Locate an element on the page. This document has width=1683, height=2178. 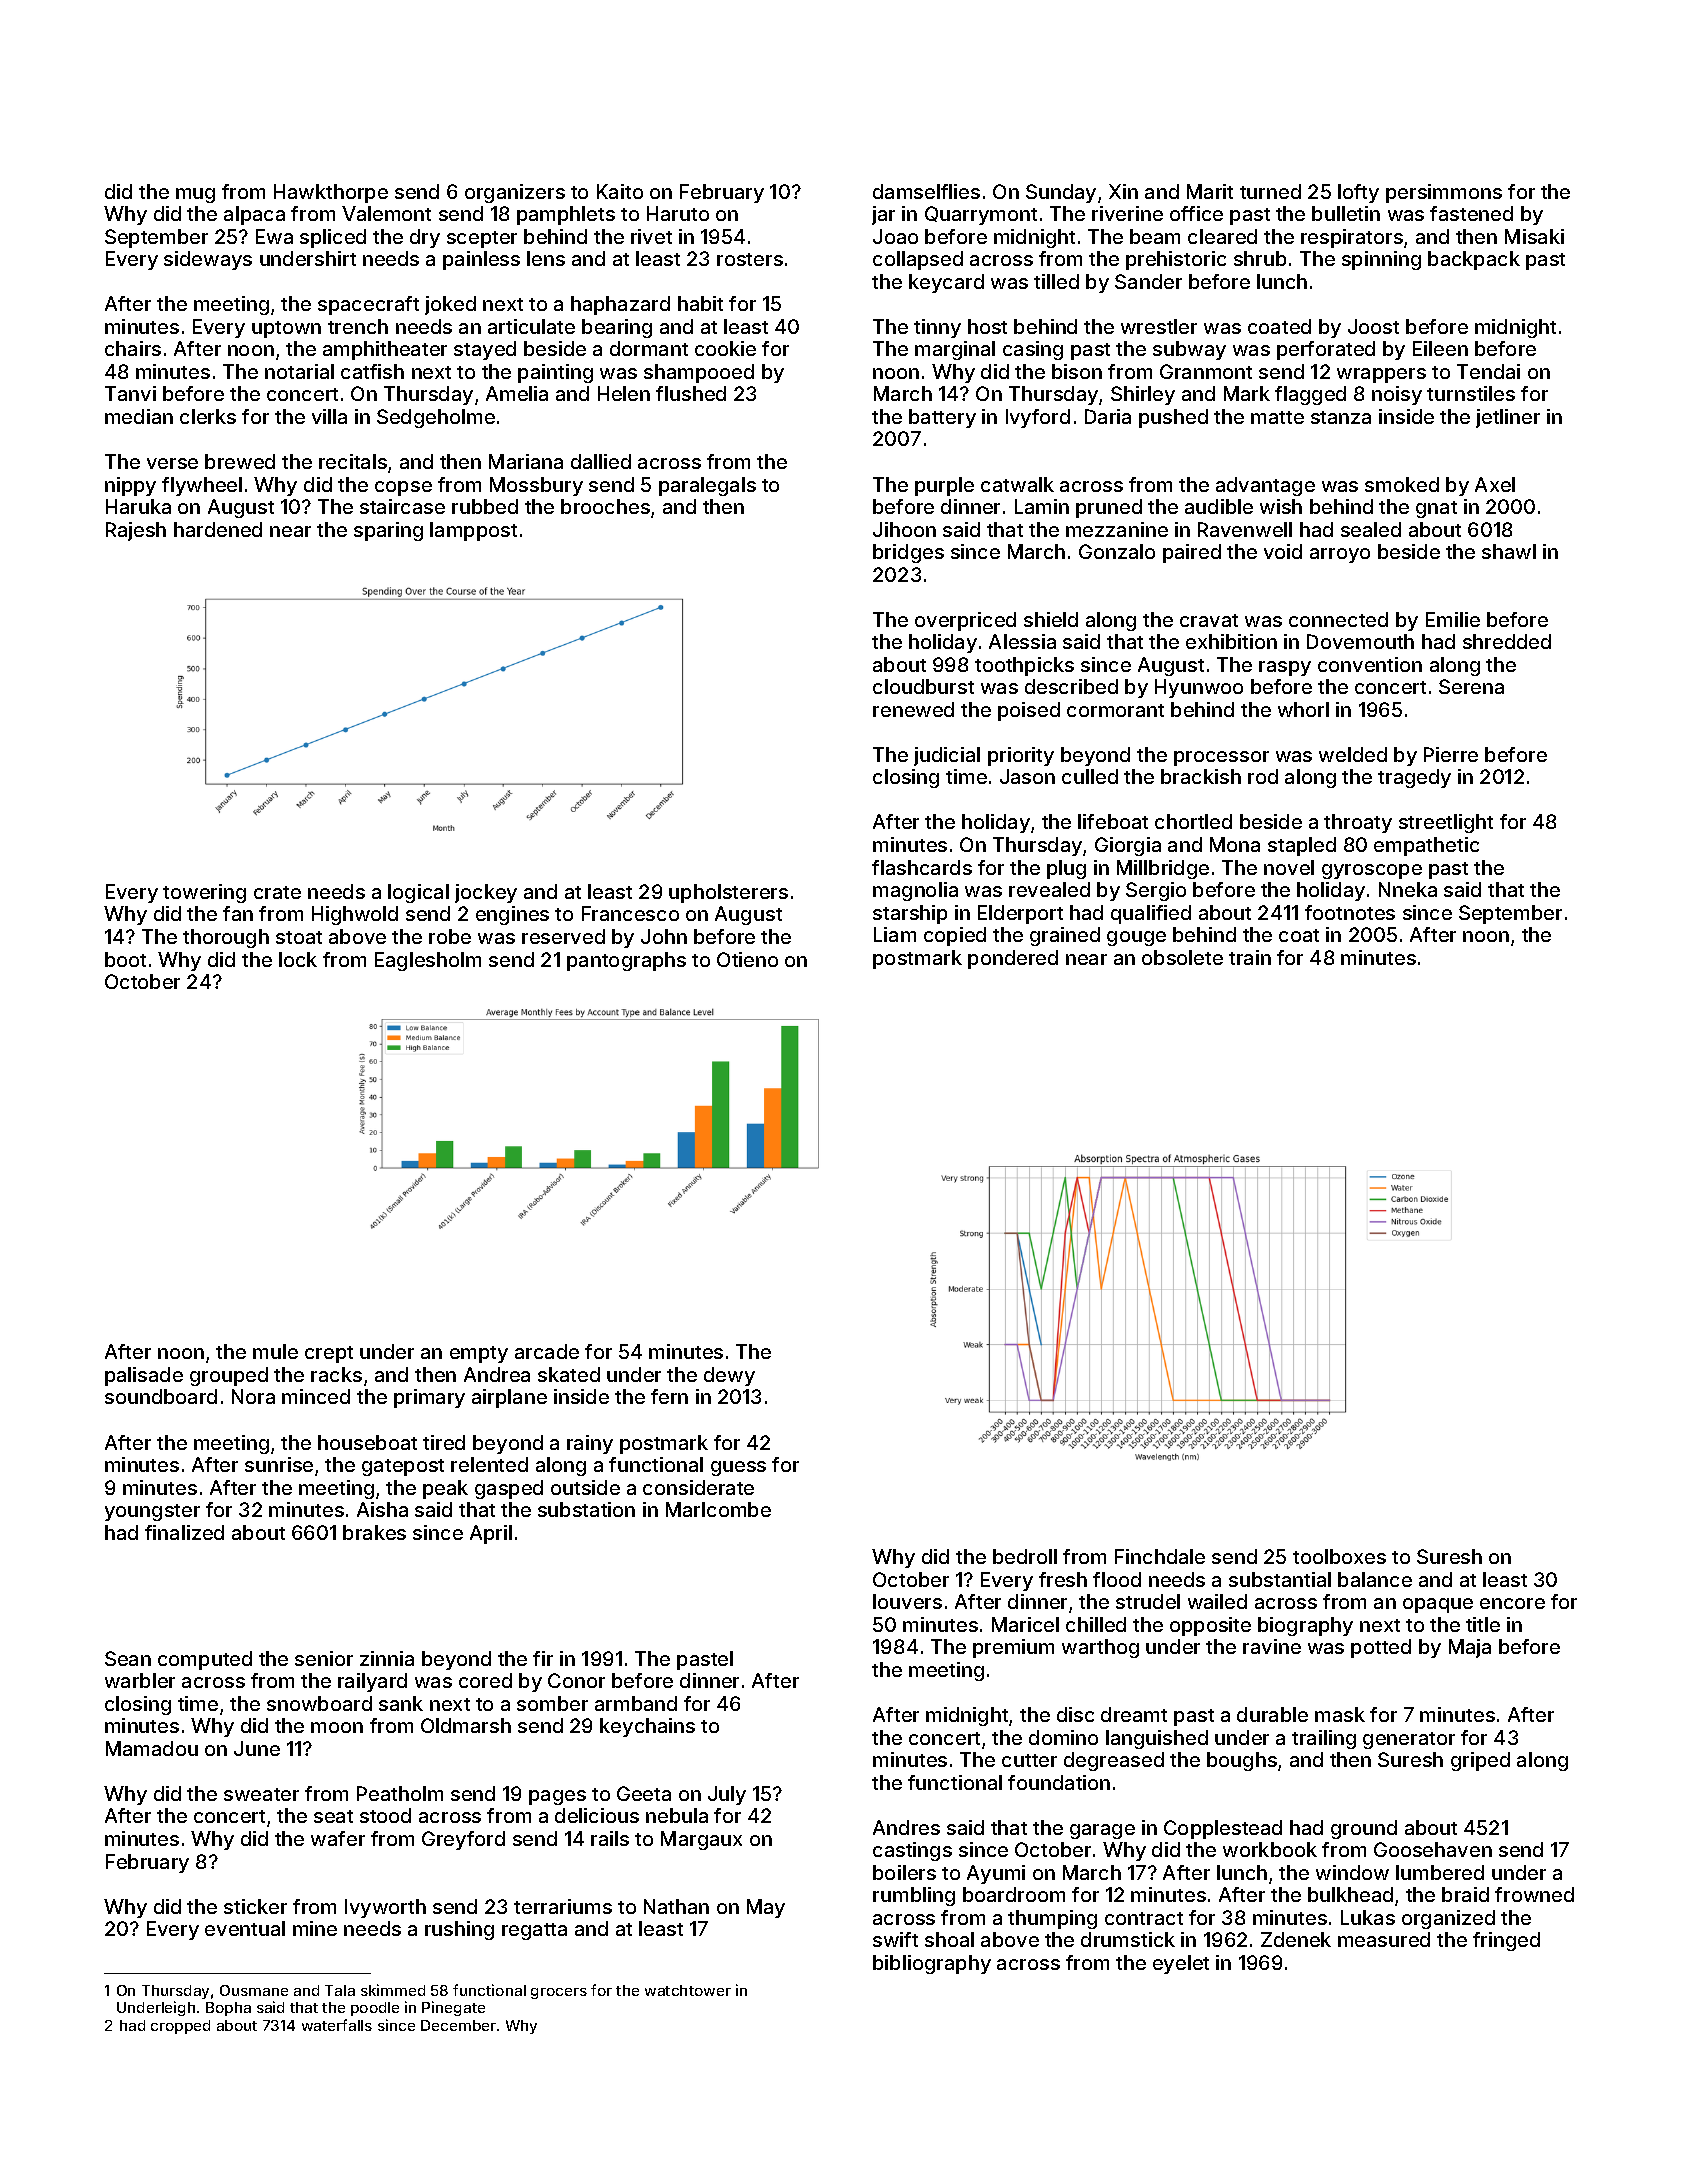
connected is located at coordinates (1338, 619).
